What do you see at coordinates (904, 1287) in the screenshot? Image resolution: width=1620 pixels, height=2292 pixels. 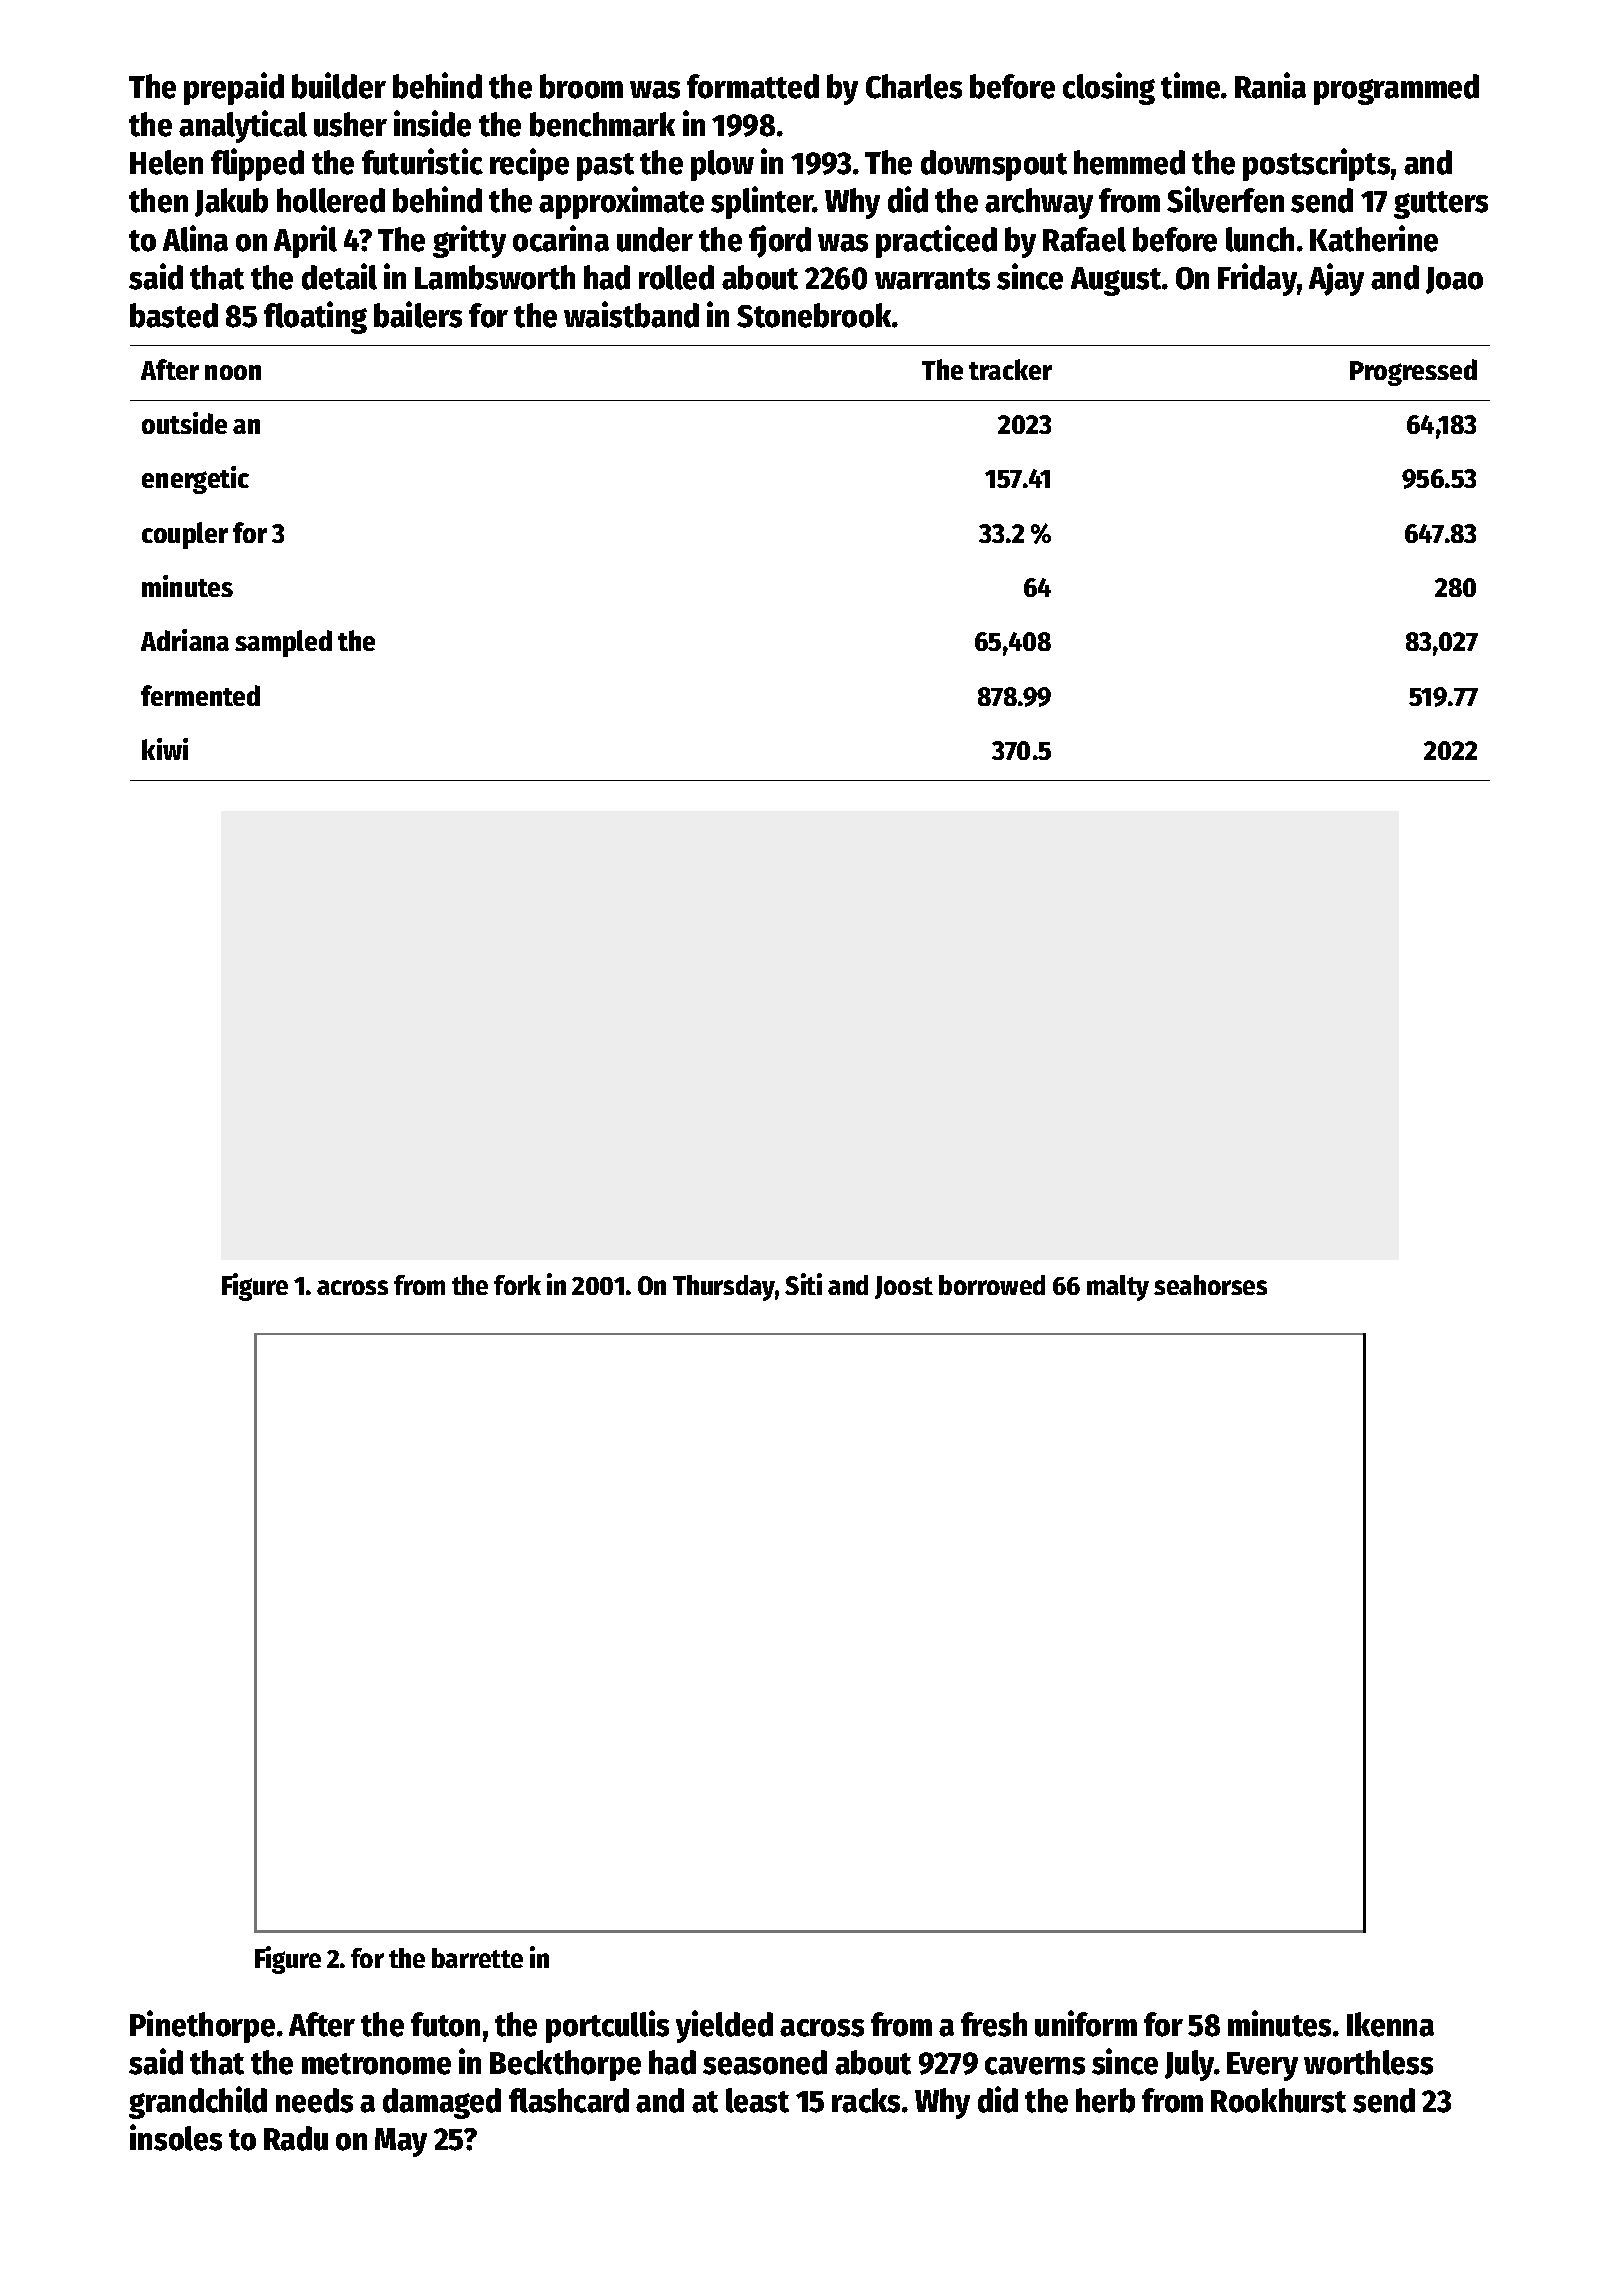 I see `Joost` at bounding box center [904, 1287].
